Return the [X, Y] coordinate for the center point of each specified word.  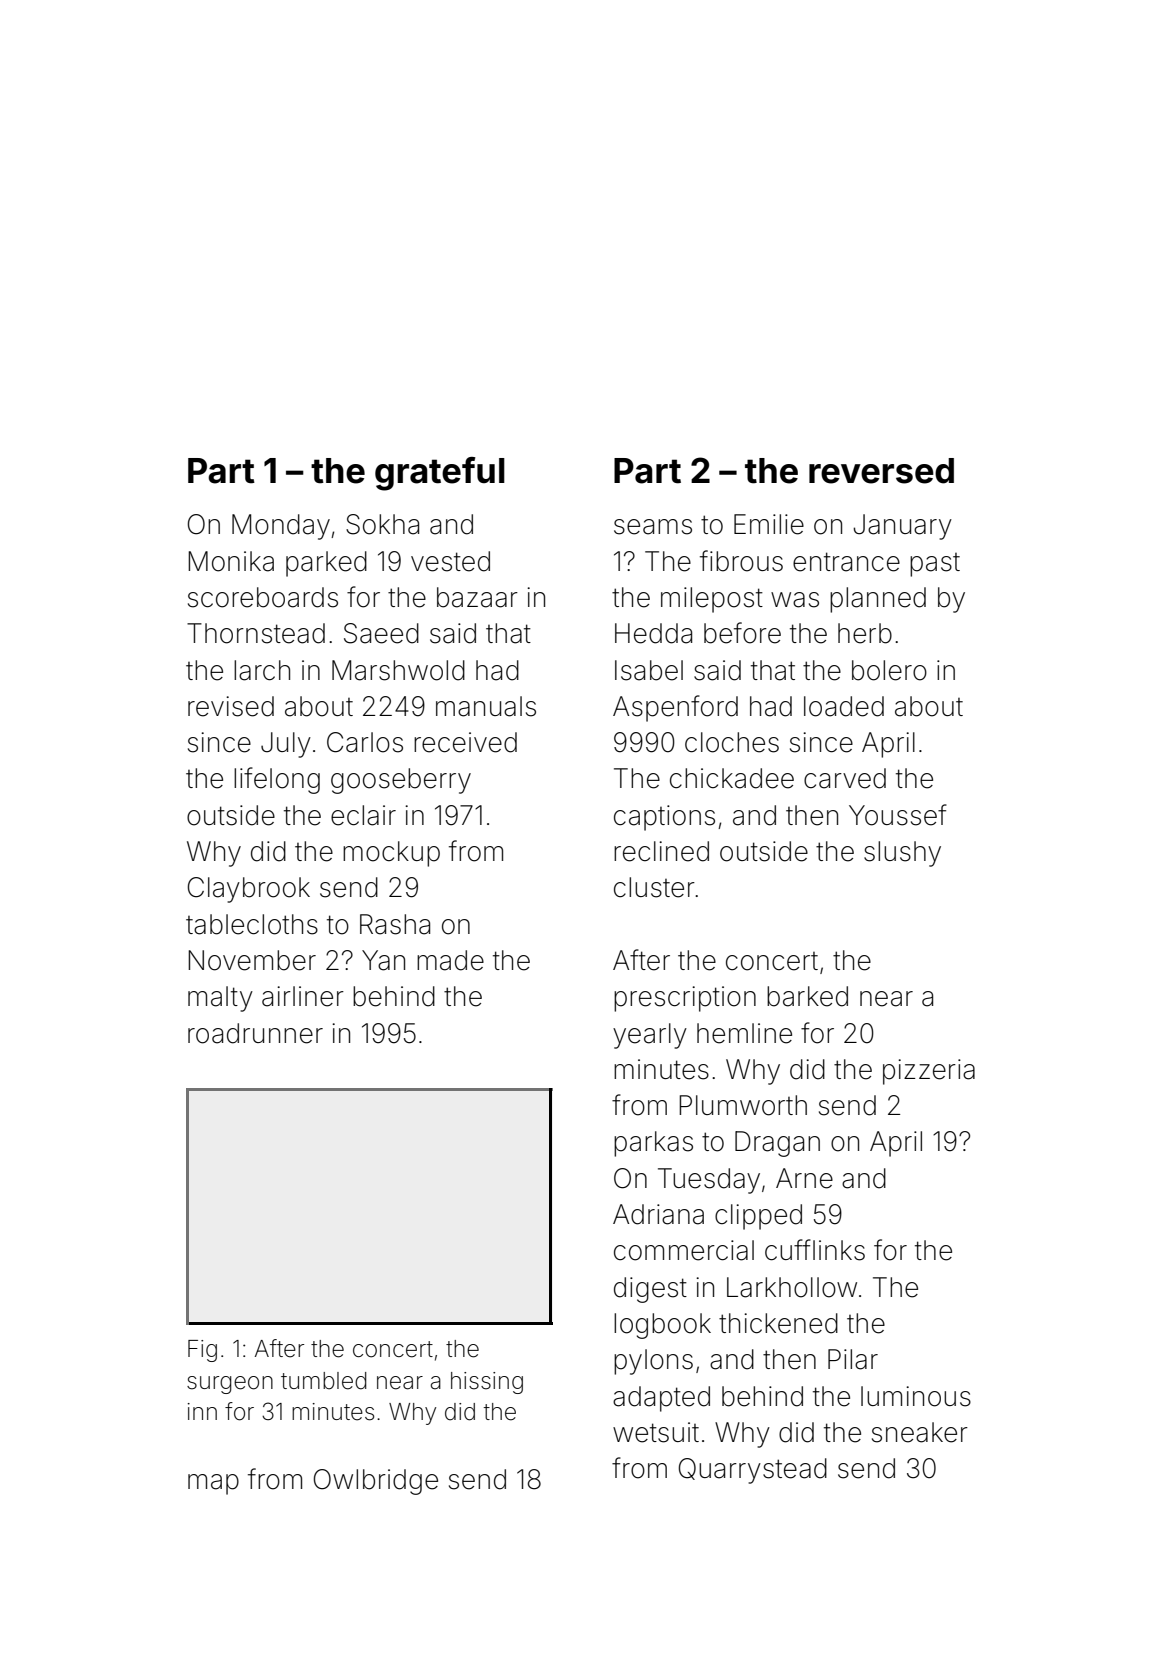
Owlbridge [376, 1482]
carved [845, 778]
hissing [487, 1383]
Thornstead [256, 633]
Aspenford [675, 708]
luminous [916, 1396]
